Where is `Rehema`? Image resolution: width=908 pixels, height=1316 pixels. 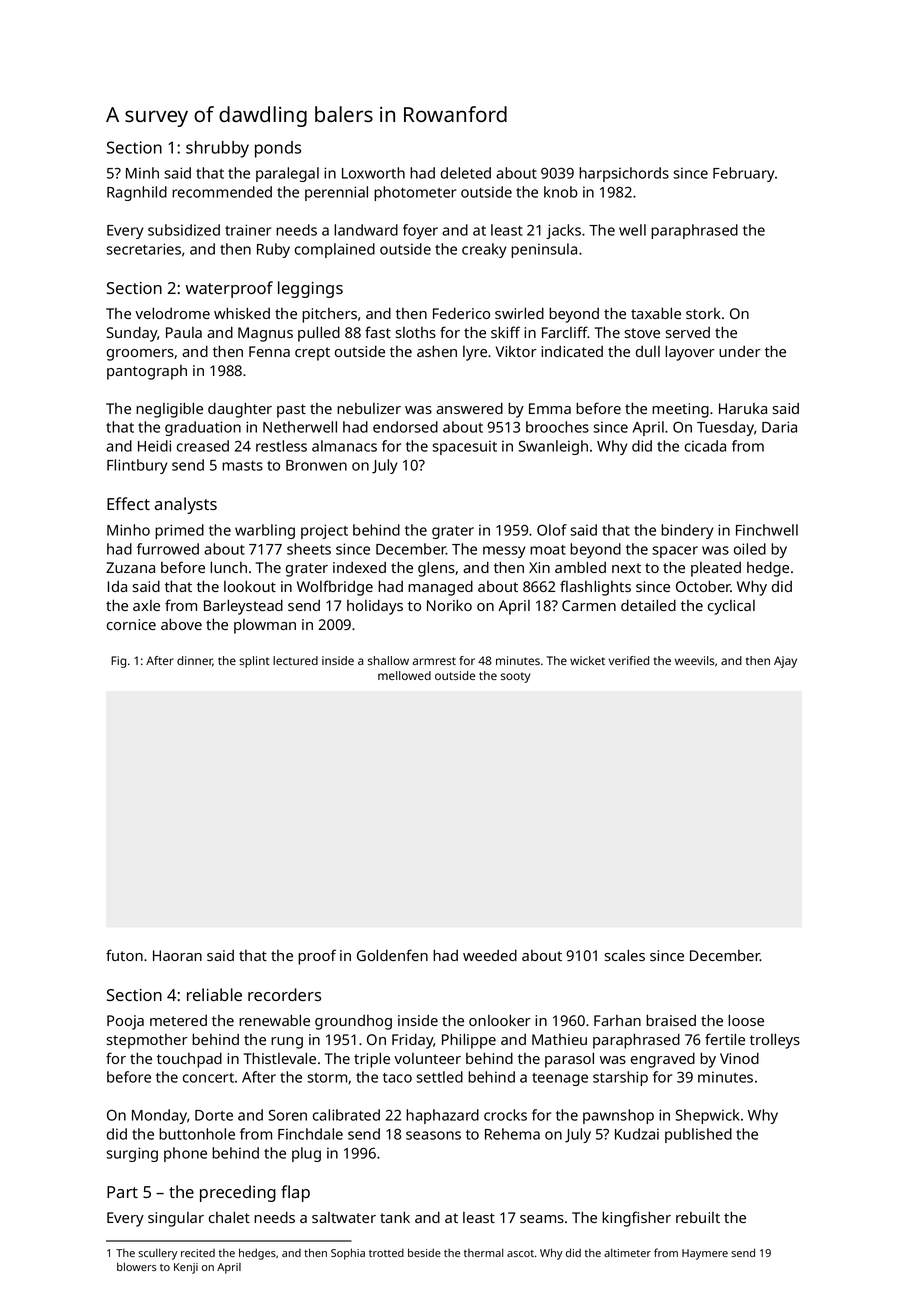
Rehema is located at coordinates (512, 1134).
